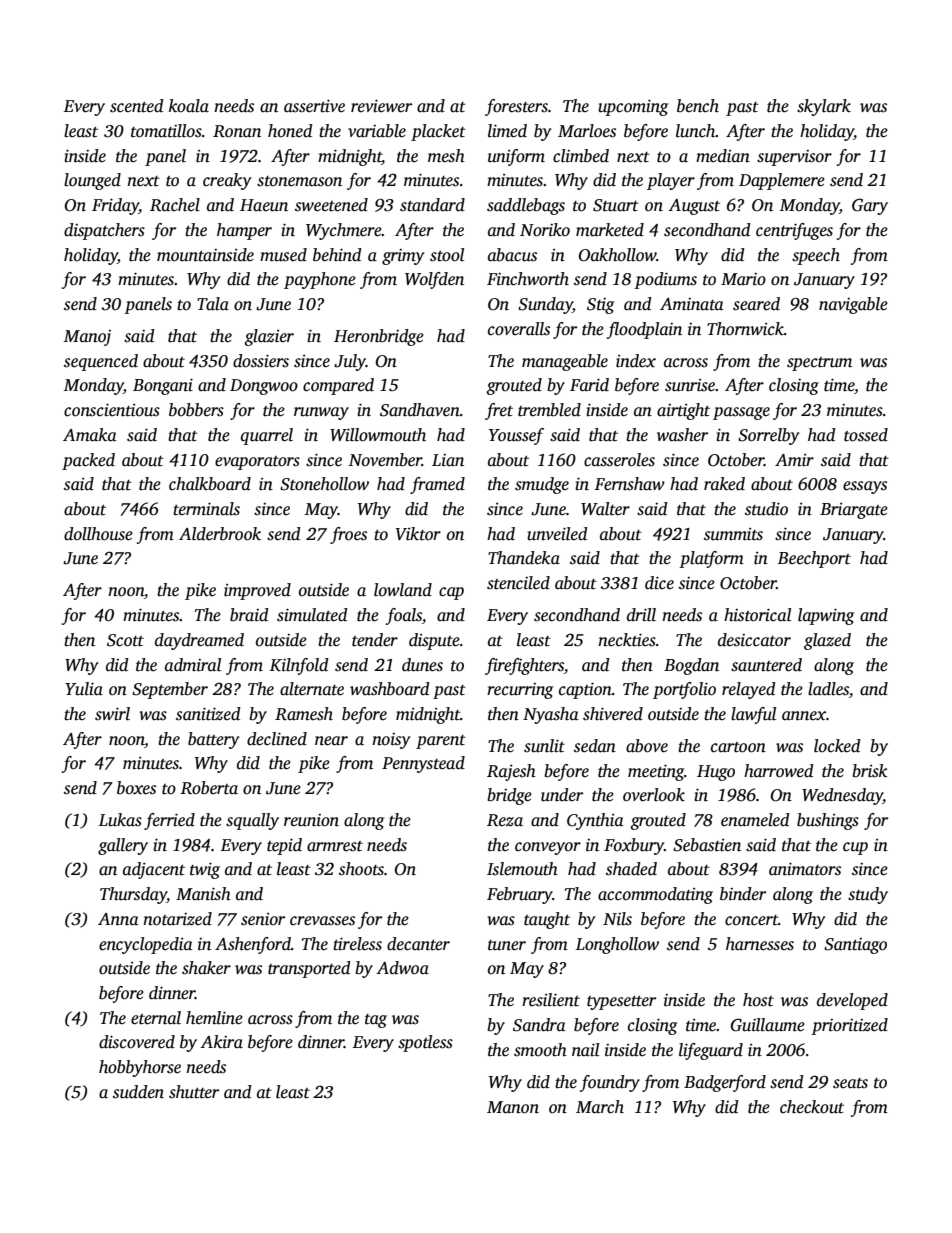 The height and width of the document is (1233, 952). What do you see at coordinates (738, 747) in the document?
I see `cartoon` at bounding box center [738, 747].
